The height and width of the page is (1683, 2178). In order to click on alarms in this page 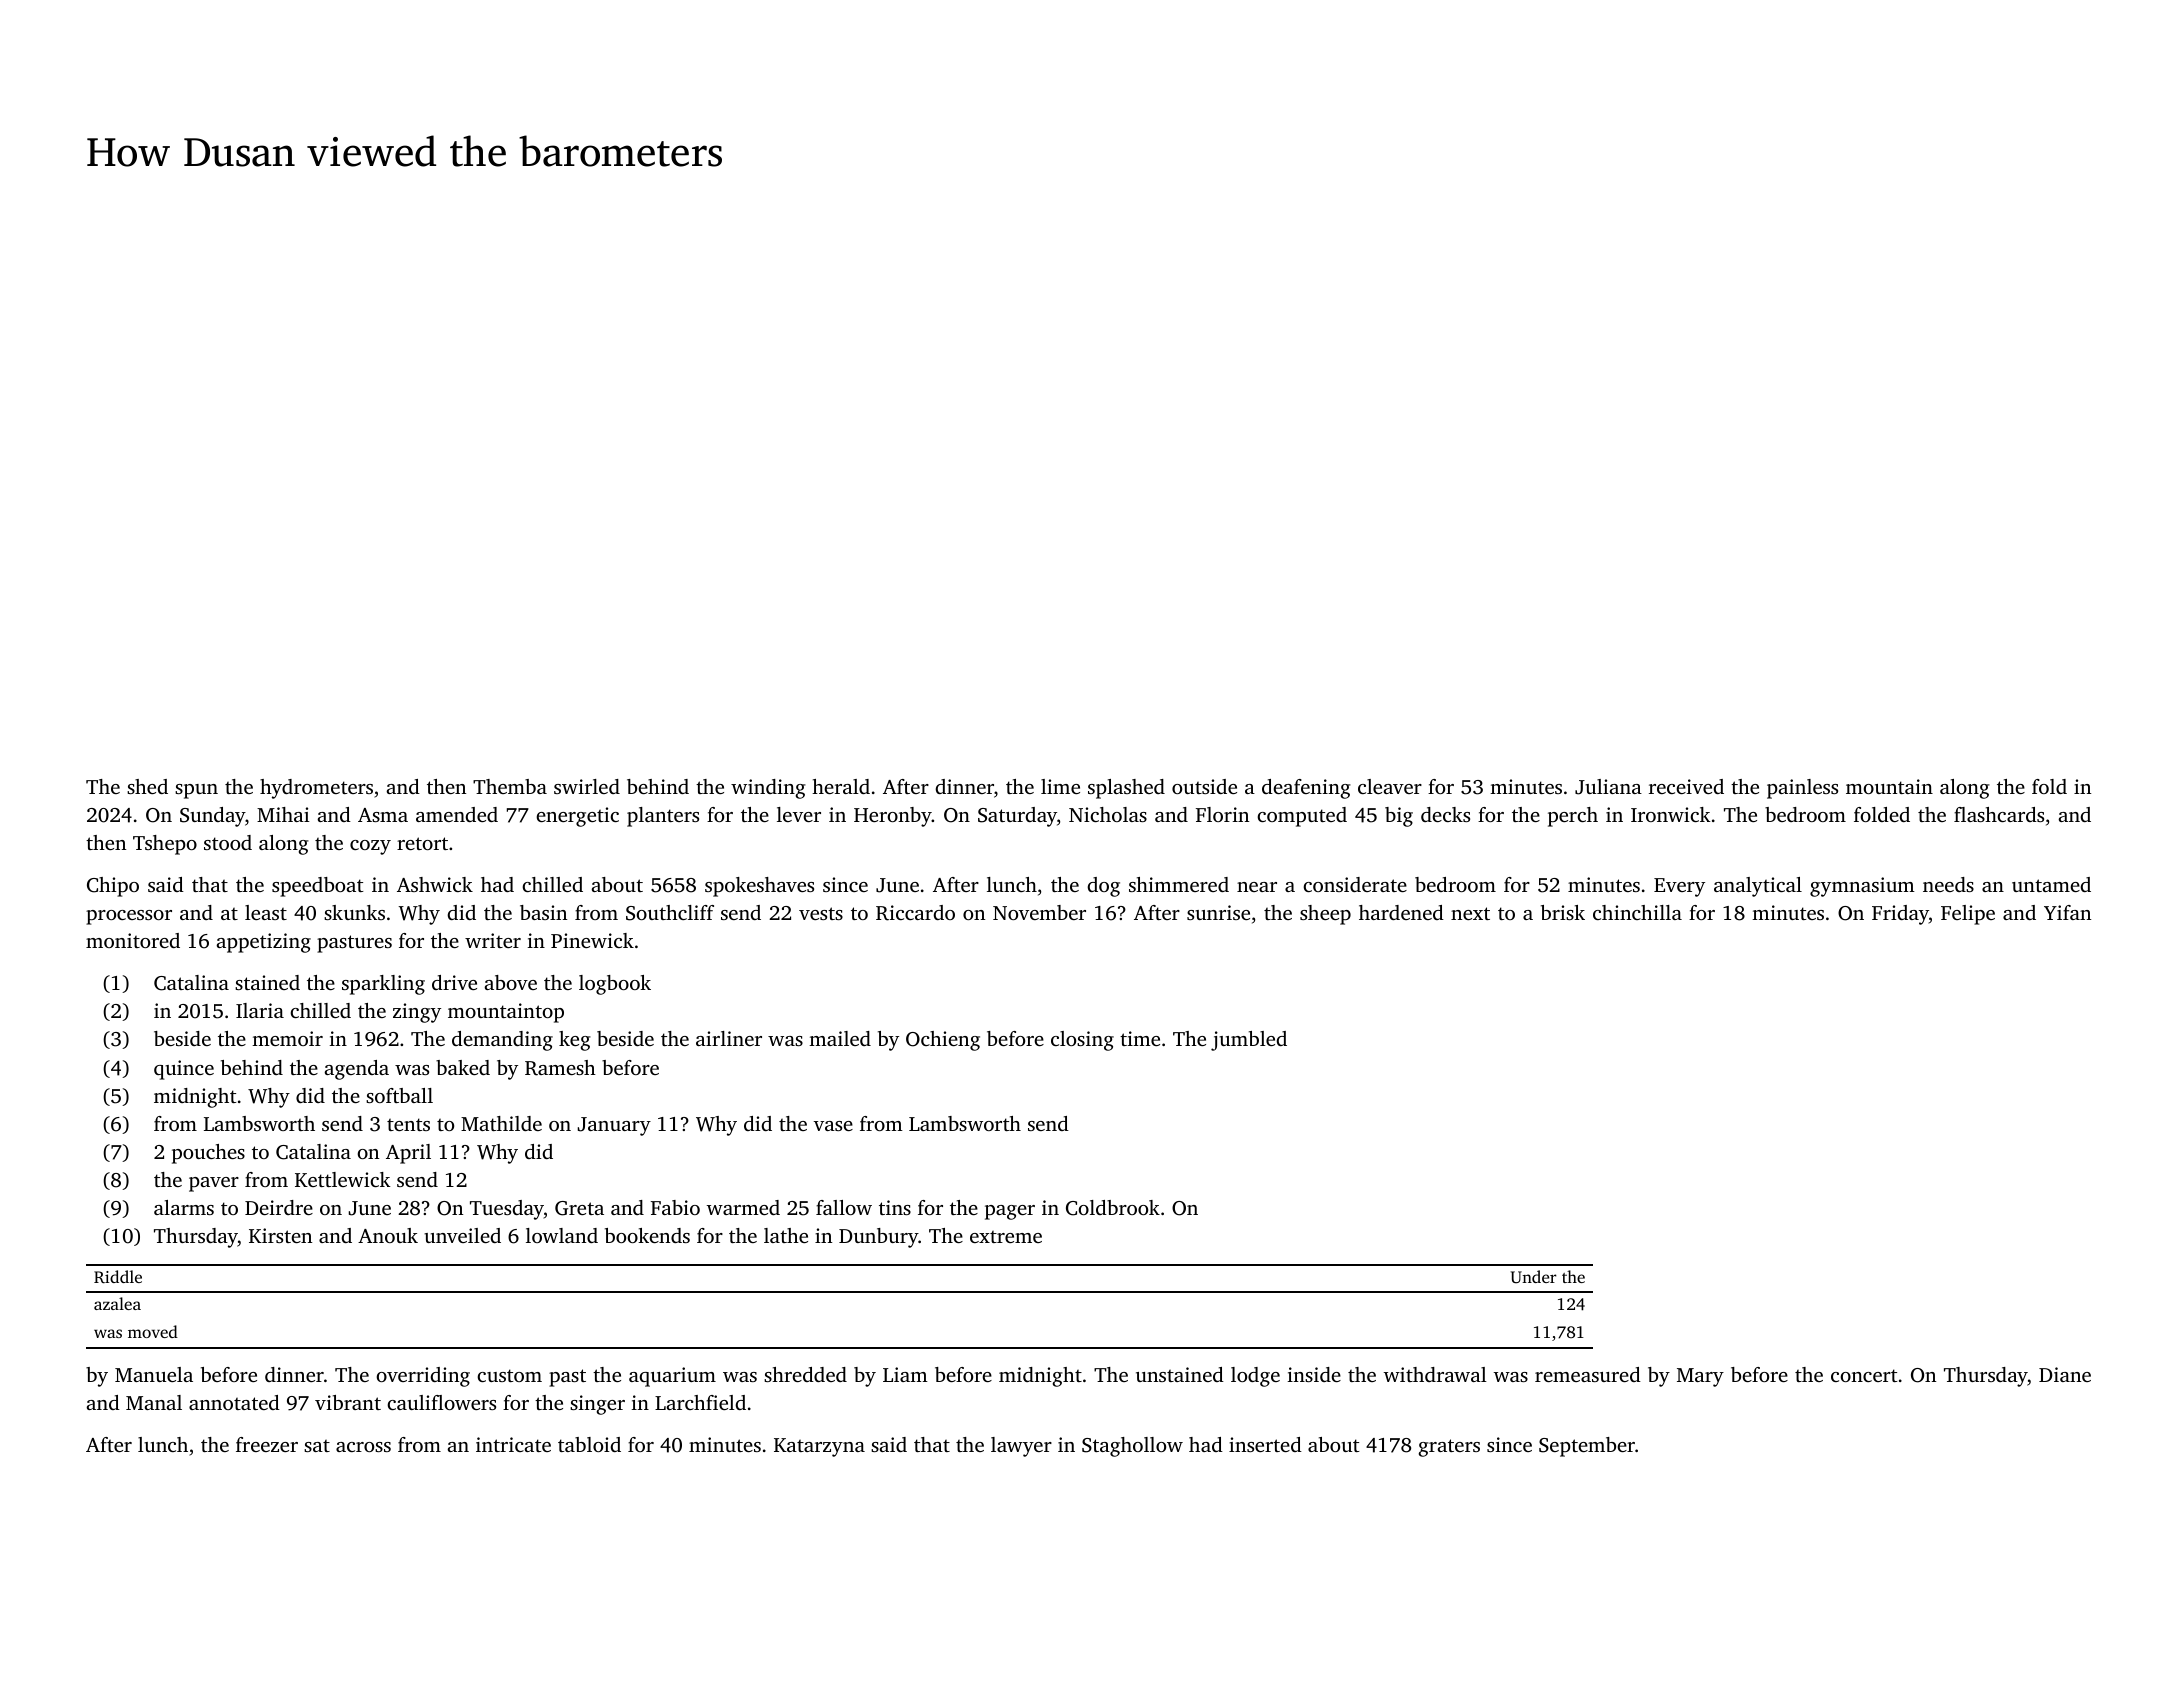, I will do `click(184, 1207)`.
